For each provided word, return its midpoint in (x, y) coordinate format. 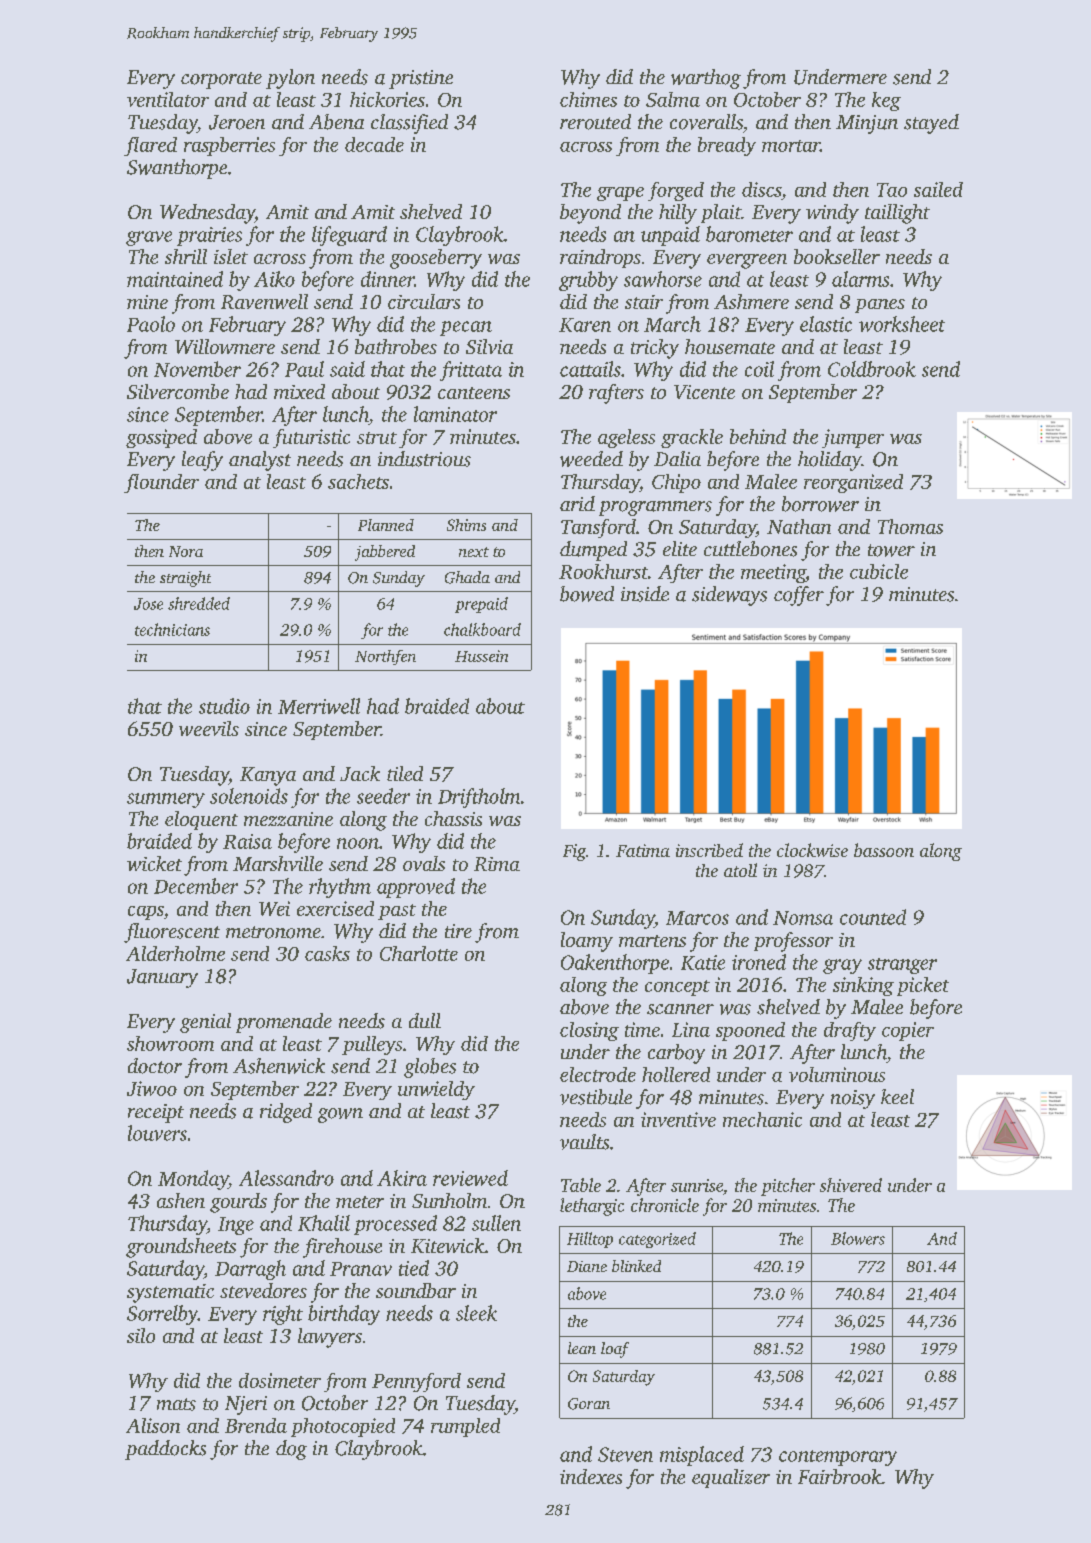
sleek (476, 1313)
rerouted (595, 122)
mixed (299, 391)
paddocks (165, 1450)
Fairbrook (840, 1476)
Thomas (910, 526)
